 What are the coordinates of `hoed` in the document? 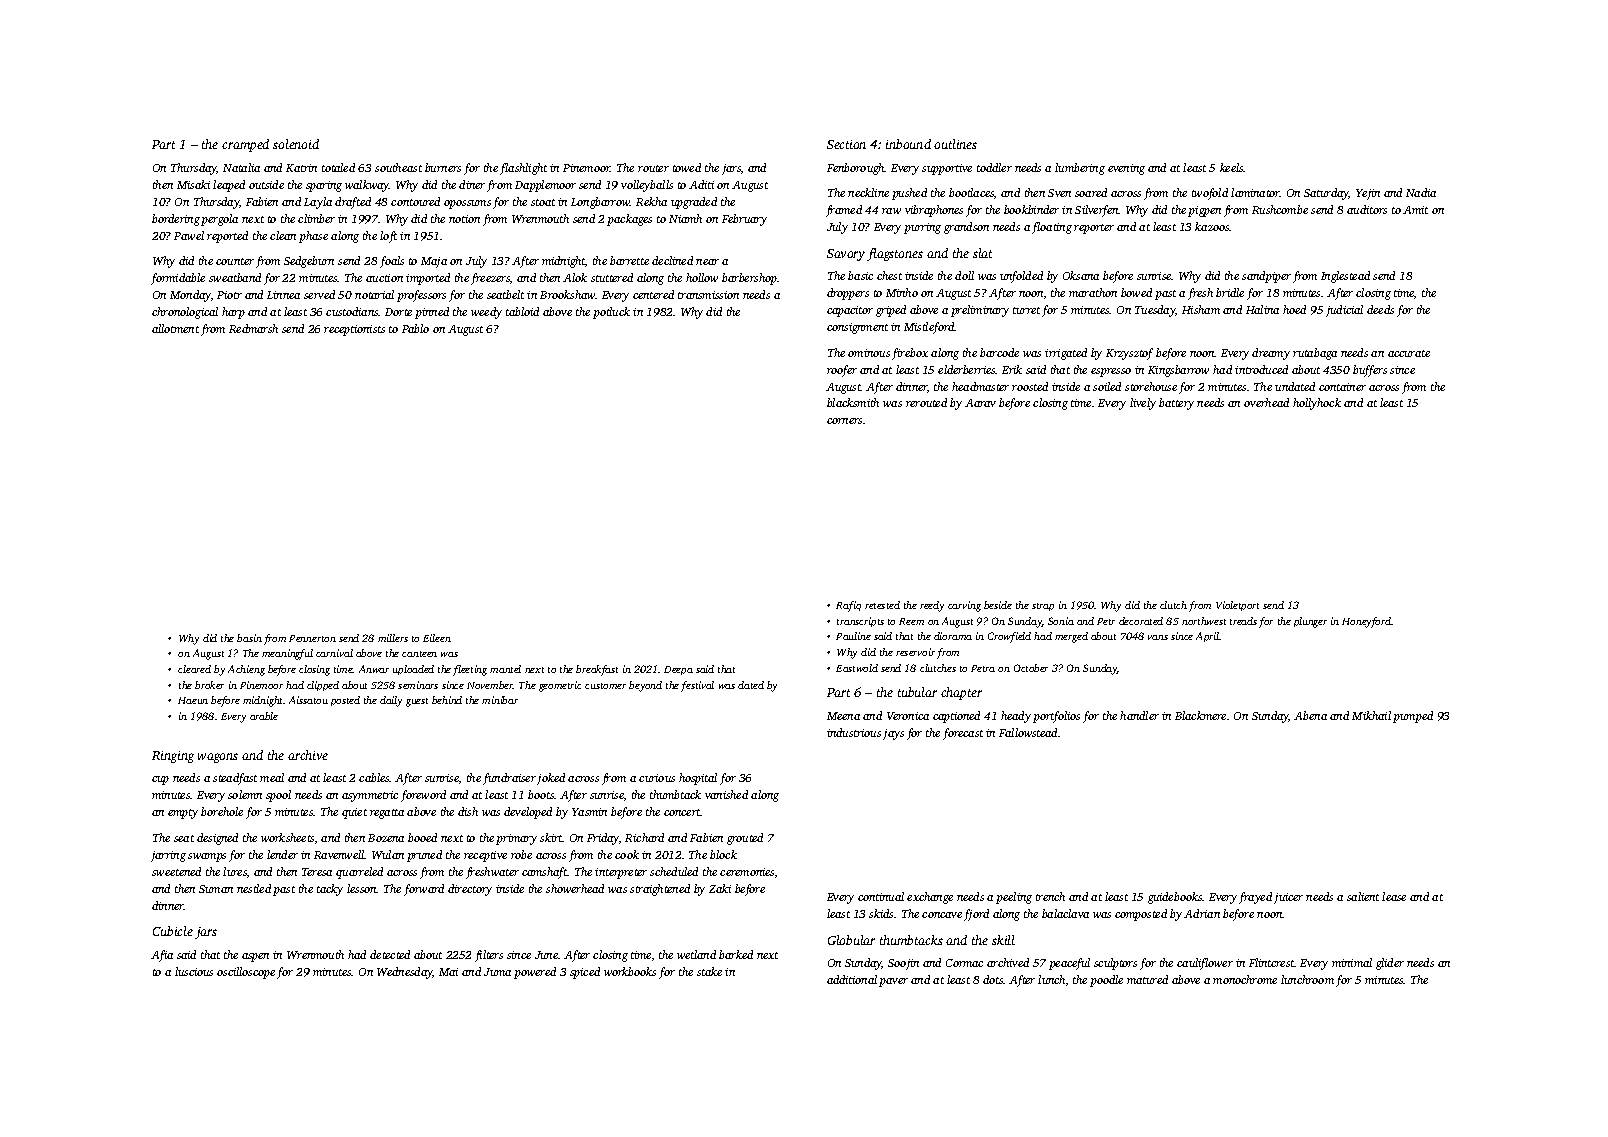 It's located at (1294, 309).
